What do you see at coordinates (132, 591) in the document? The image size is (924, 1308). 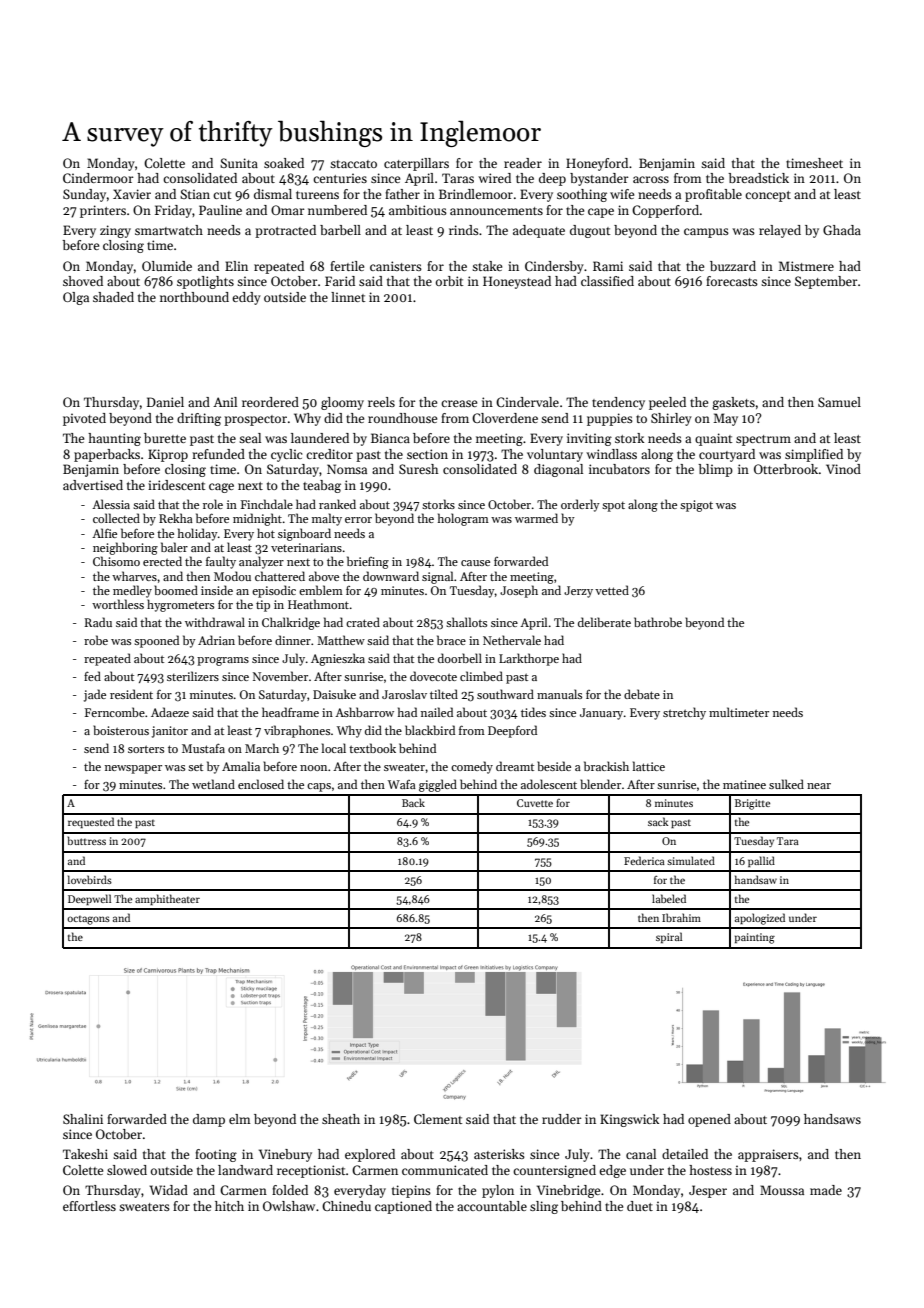 I see `medley` at bounding box center [132, 591].
